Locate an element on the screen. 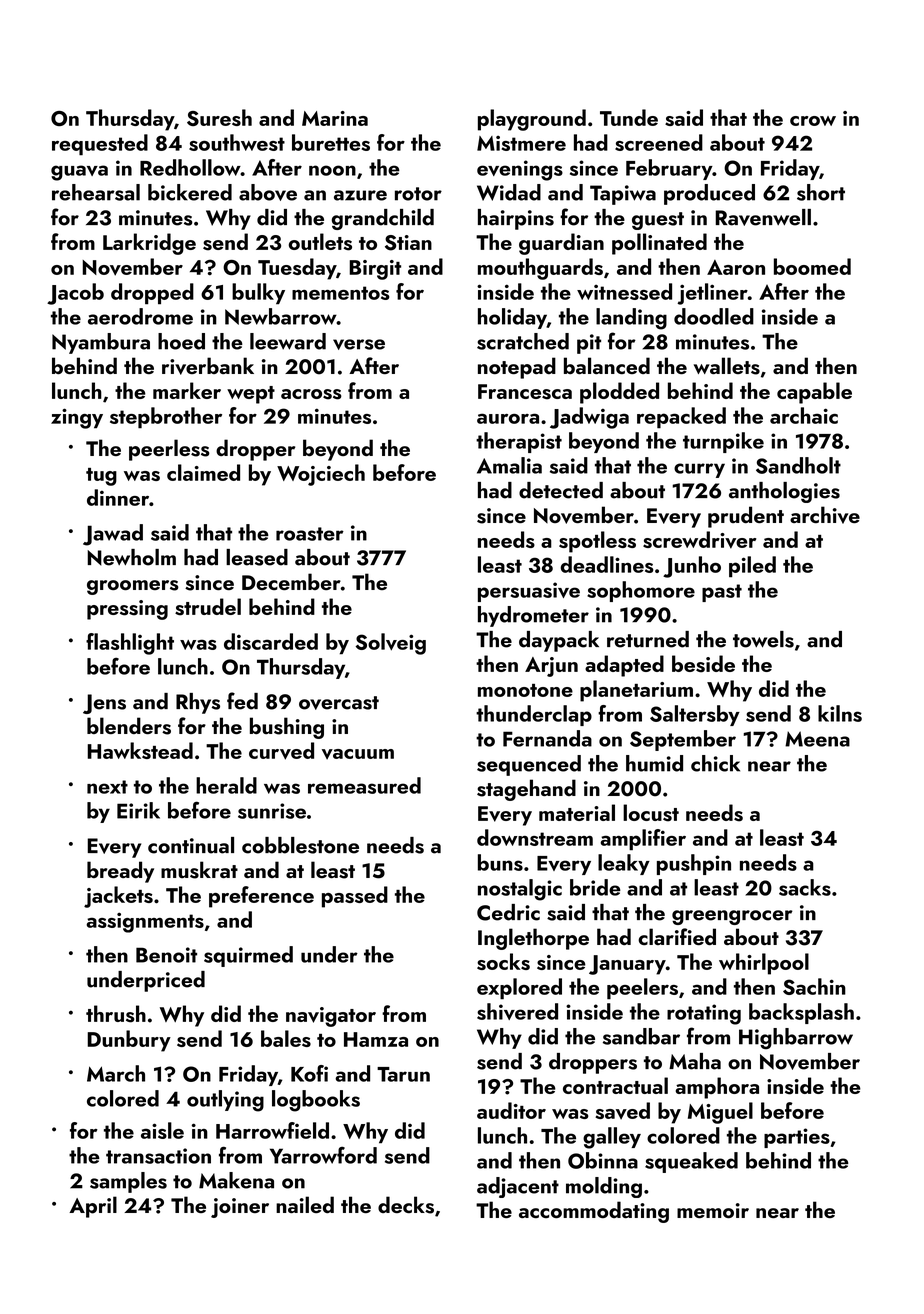 This screenshot has width=924, height=1314. above is located at coordinates (268, 192).
